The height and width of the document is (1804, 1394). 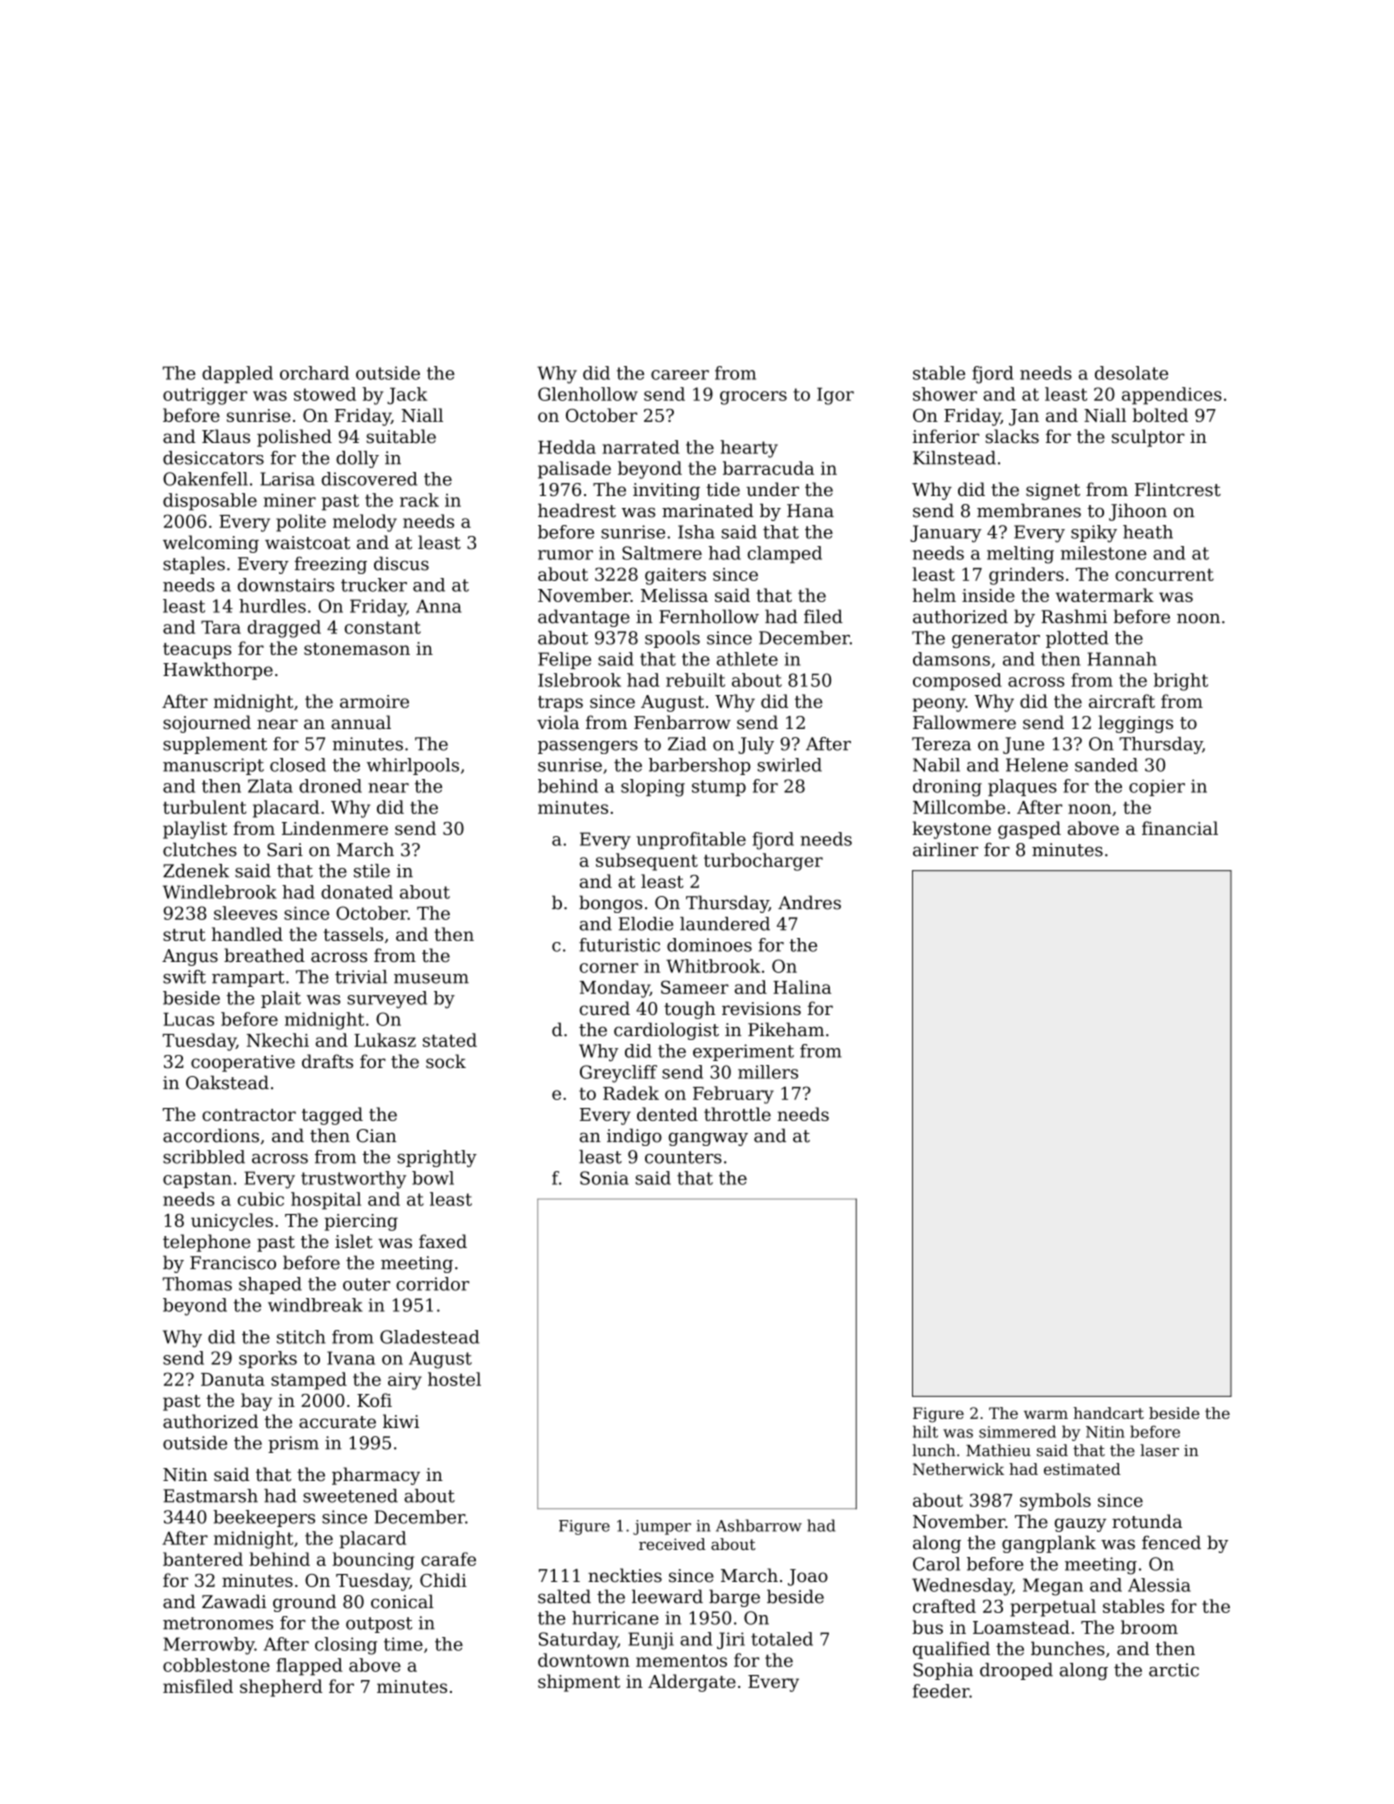 What do you see at coordinates (287, 479) in the document?
I see `Larisa` at bounding box center [287, 479].
